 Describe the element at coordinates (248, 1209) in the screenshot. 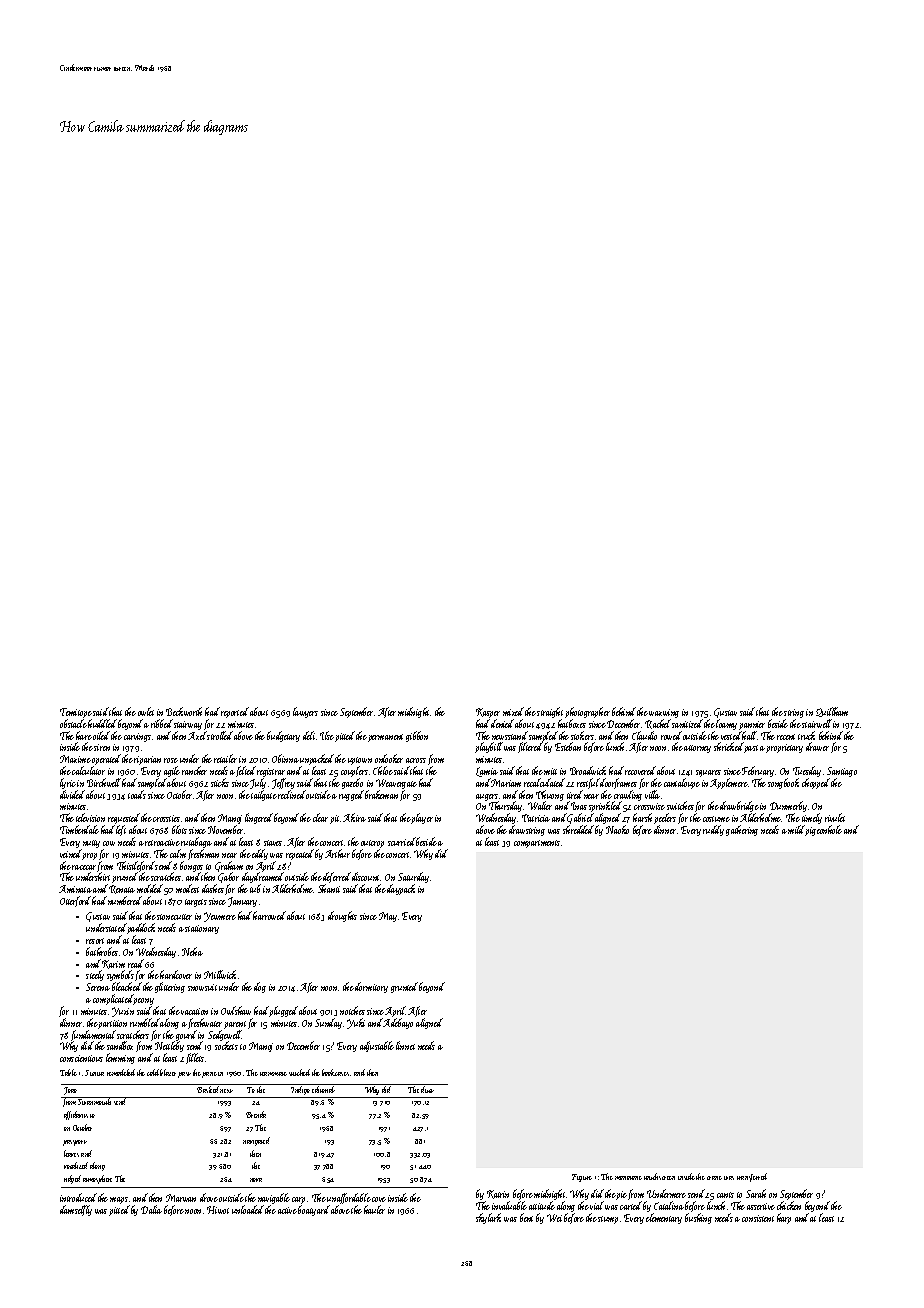

I see `unloaded` at that location.
